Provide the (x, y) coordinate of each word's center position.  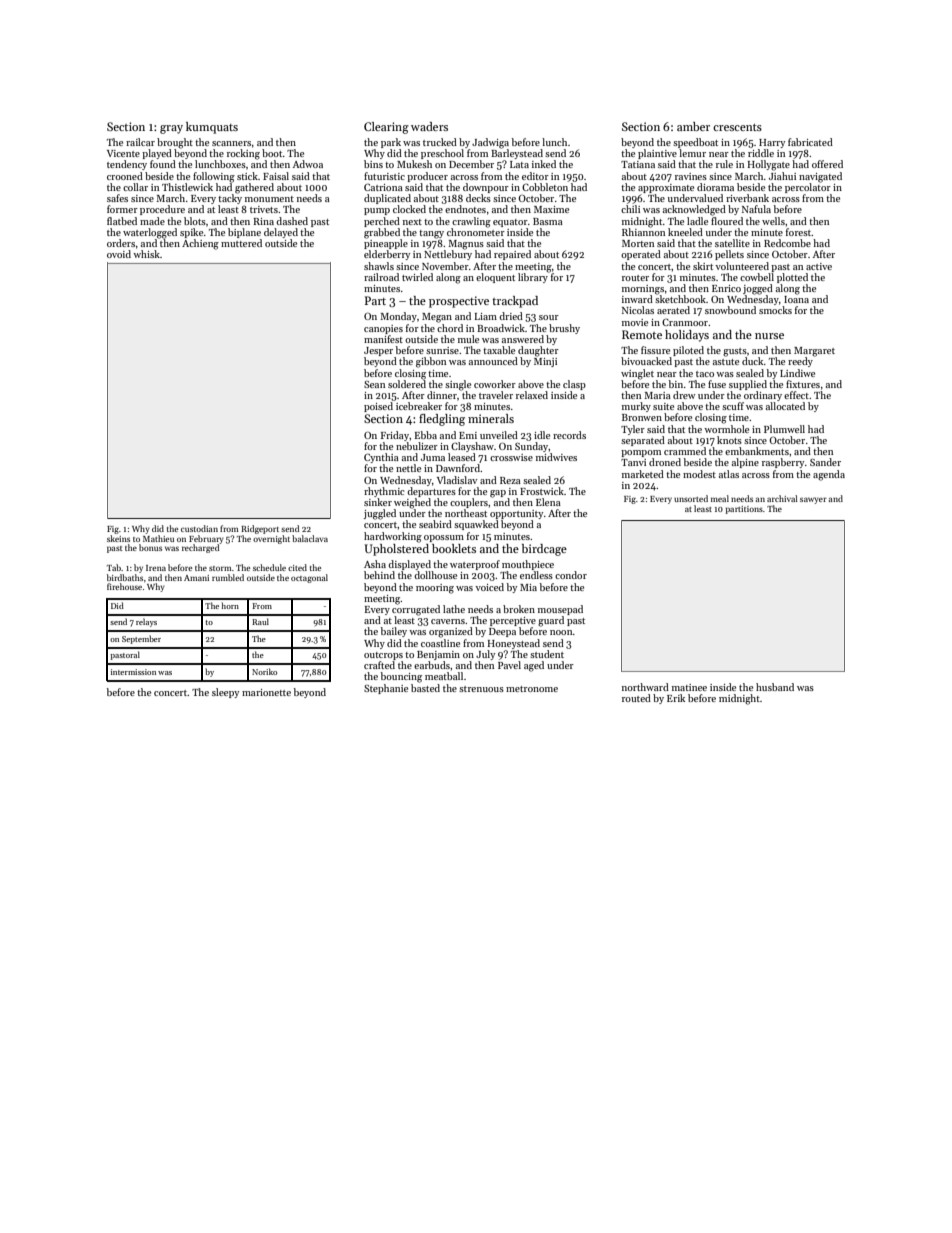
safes (117, 198)
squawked (476, 525)
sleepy (225, 693)
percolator (808, 188)
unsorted (691, 498)
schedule (269, 567)
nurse (769, 336)
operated (641, 255)
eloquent (495, 278)
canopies (383, 329)
